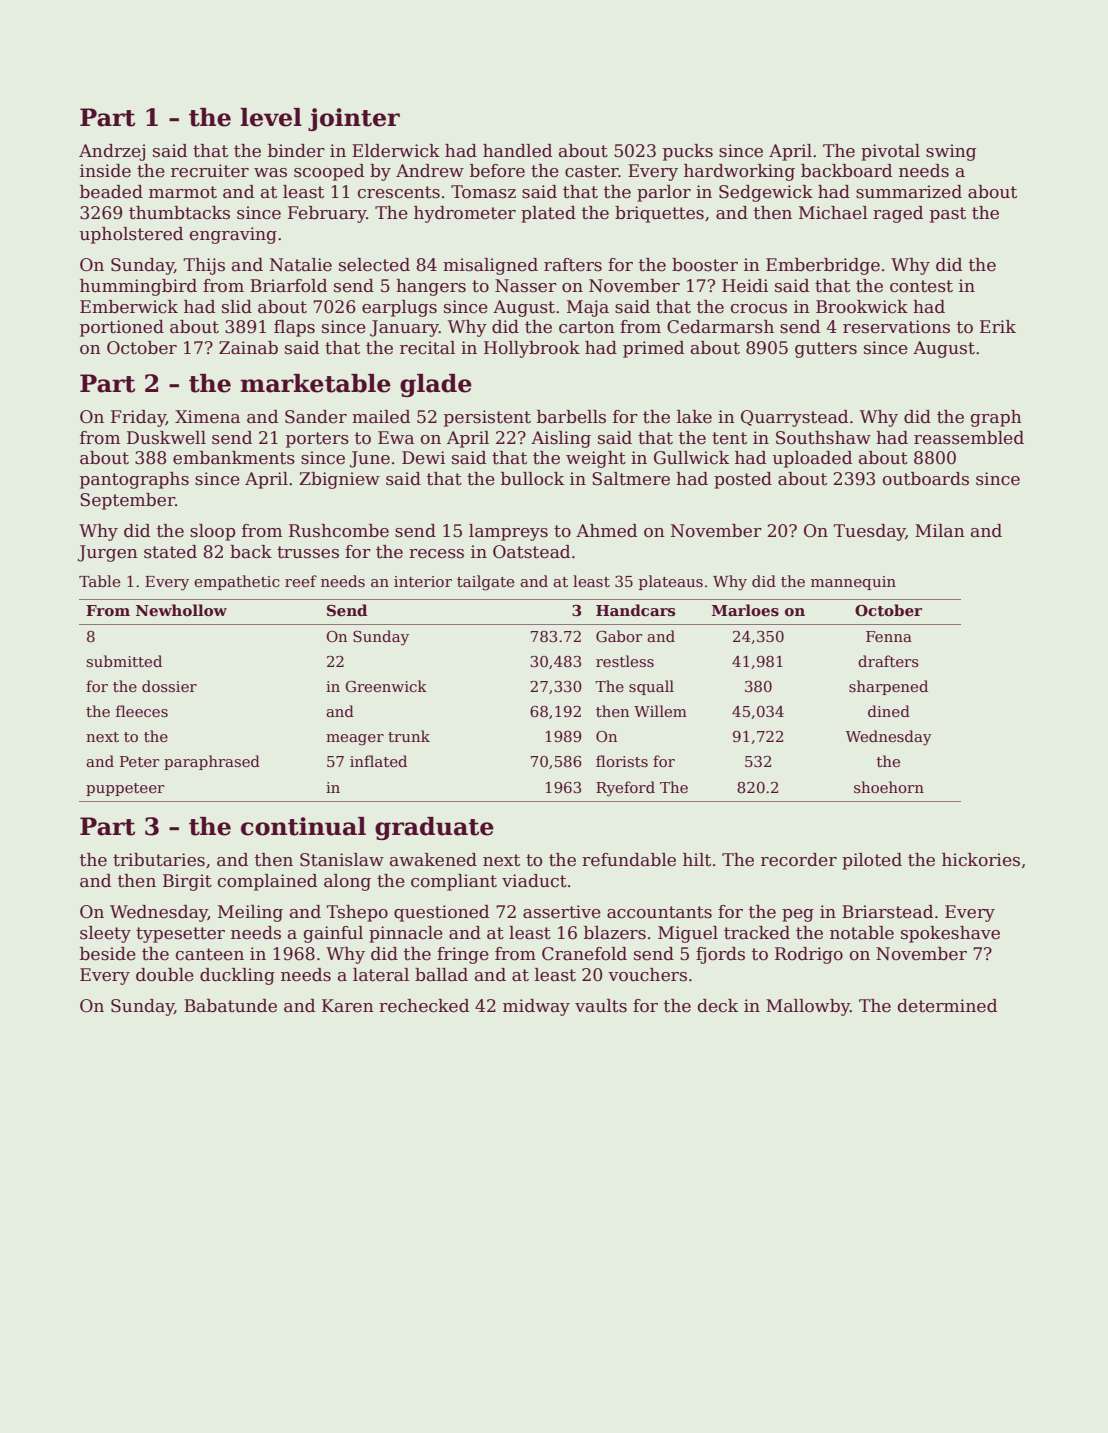 The height and width of the screenshot is (1433, 1108). I want to click on puppeteer, so click(125, 789).
